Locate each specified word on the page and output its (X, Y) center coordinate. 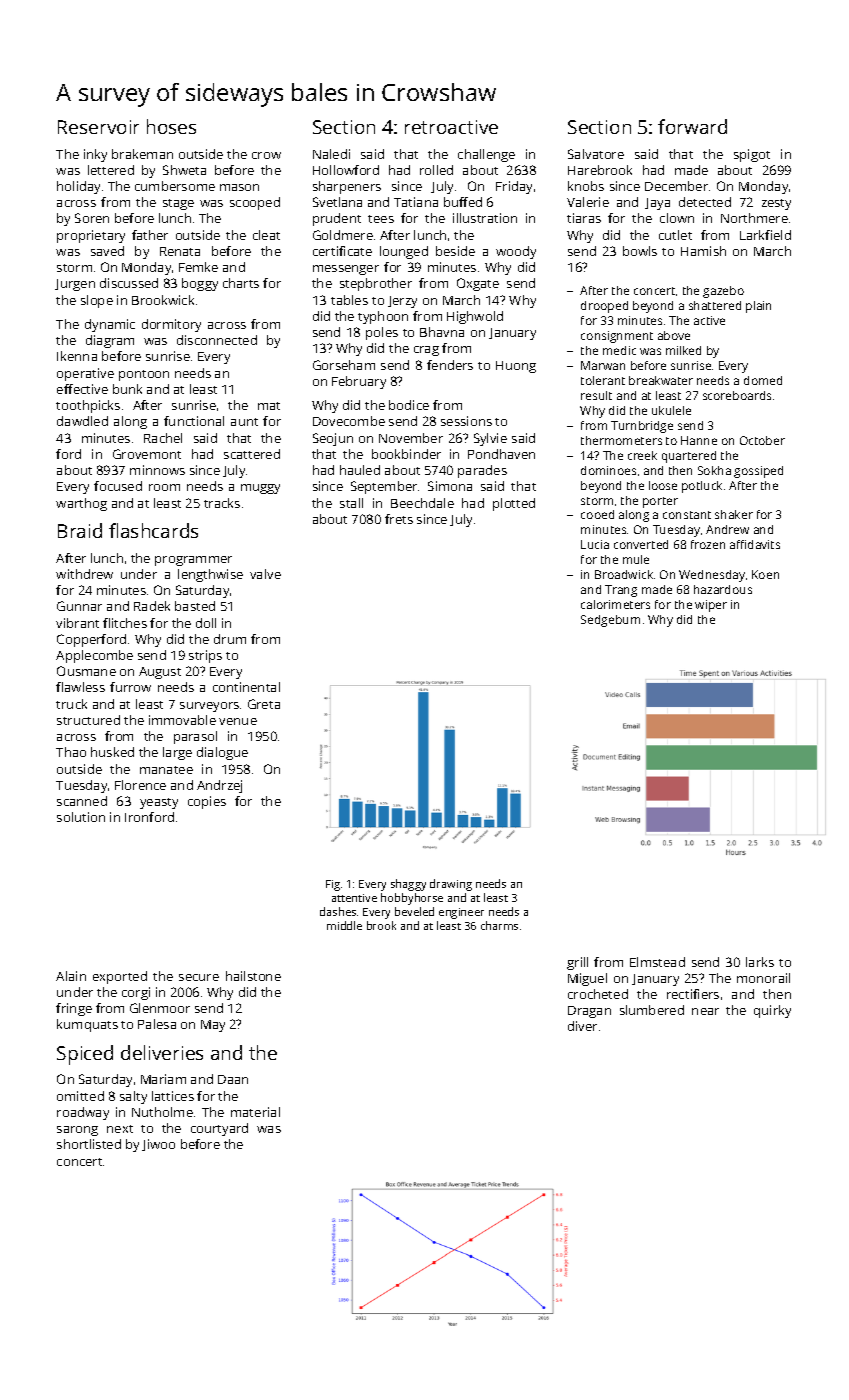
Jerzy (402, 302)
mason (239, 187)
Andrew (727, 529)
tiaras (584, 218)
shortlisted (89, 1144)
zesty (776, 204)
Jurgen (75, 285)
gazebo (723, 292)
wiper (711, 606)
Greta (264, 704)
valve (265, 574)
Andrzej (219, 786)
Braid (80, 530)
